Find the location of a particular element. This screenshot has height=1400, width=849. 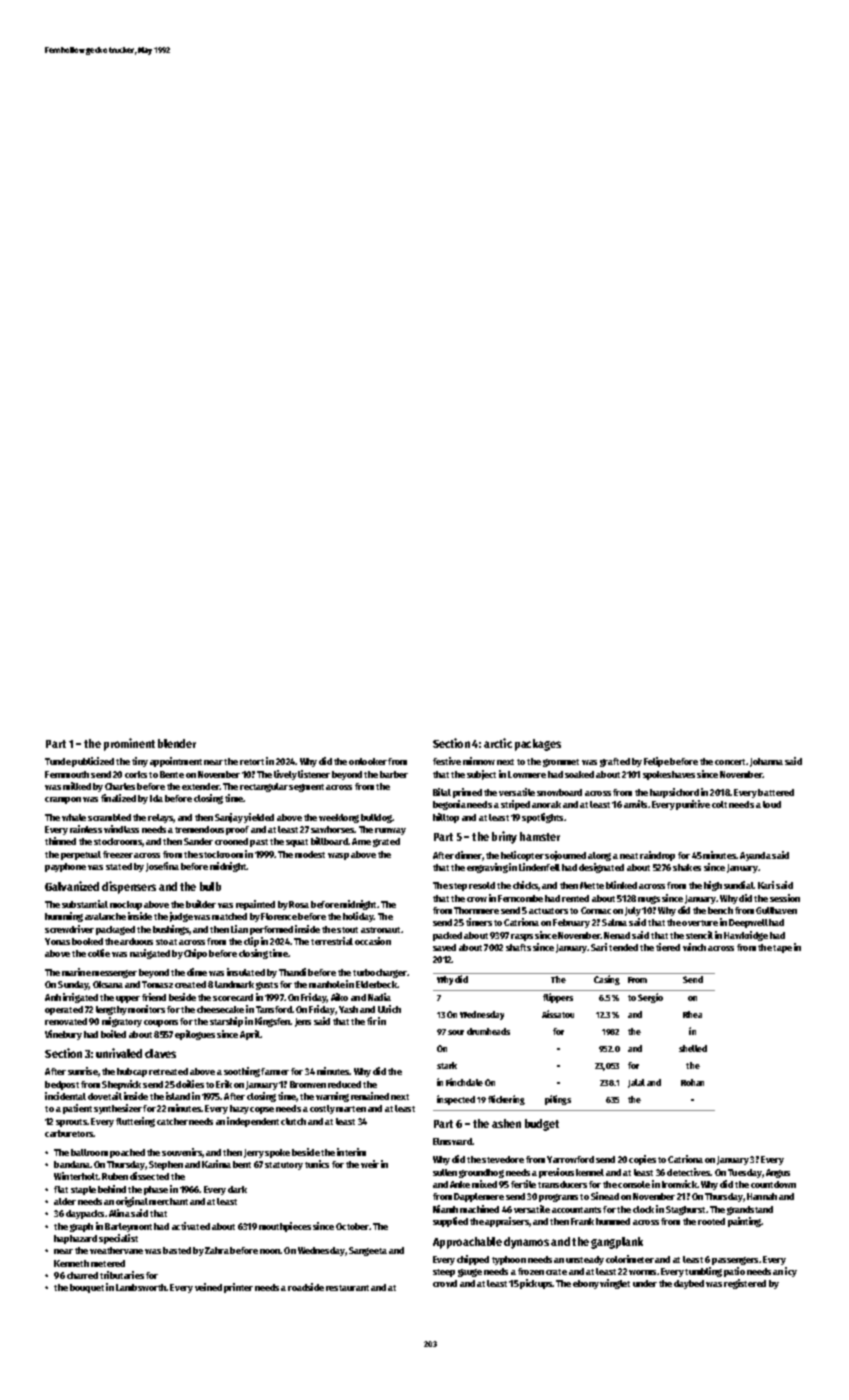

weeklong is located at coordinates (339, 818).
